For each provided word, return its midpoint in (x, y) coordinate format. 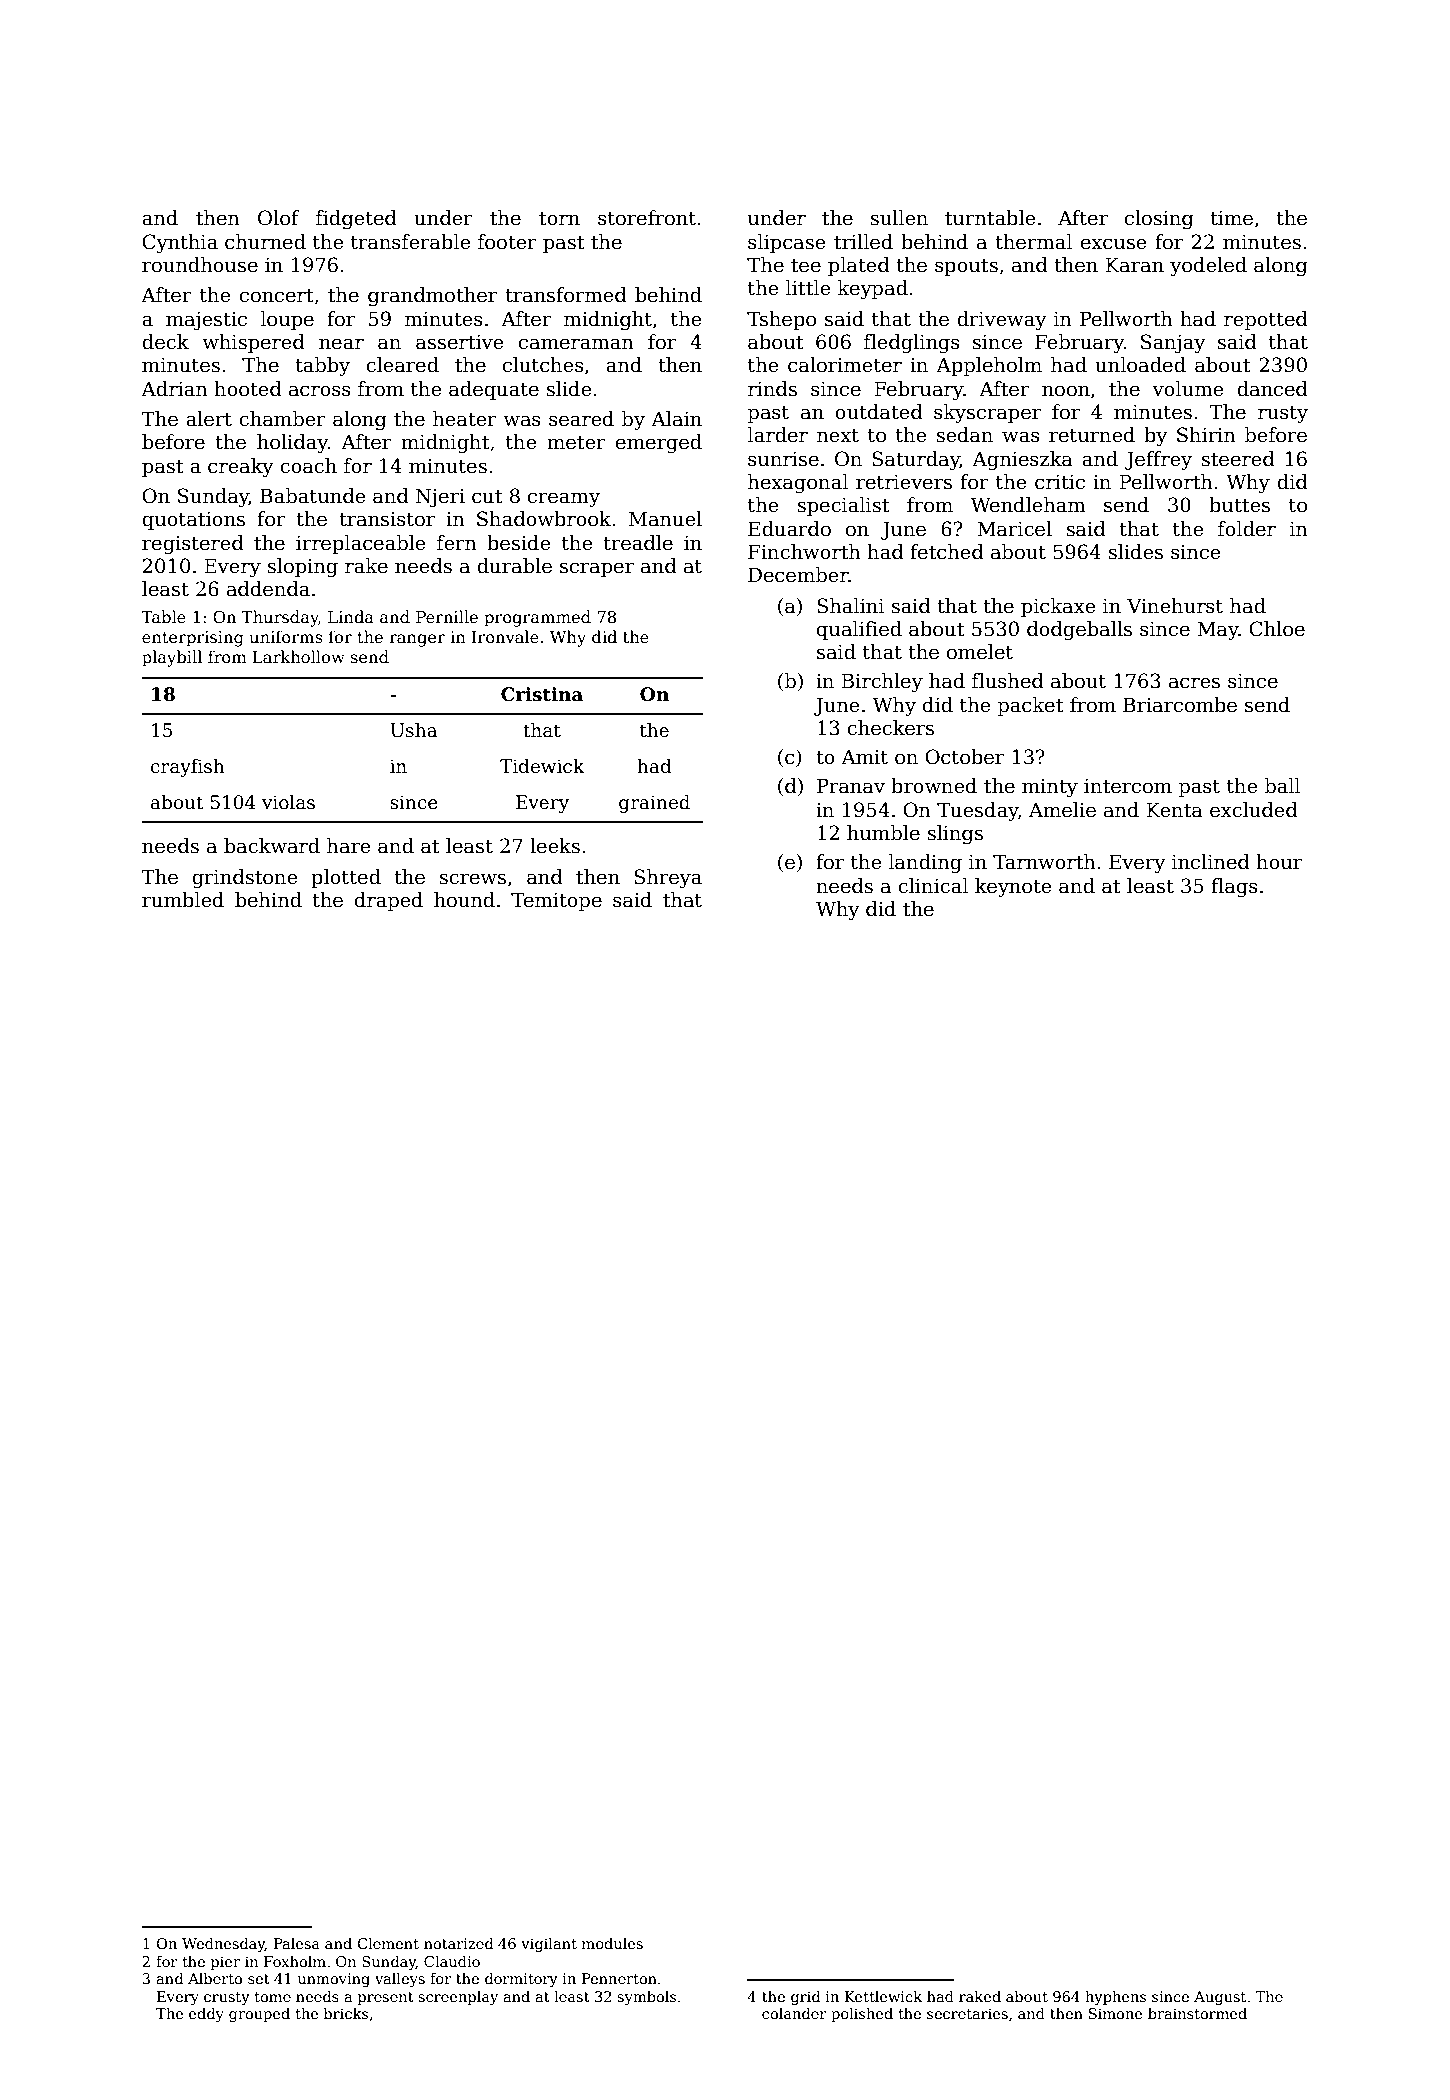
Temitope (556, 901)
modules (612, 1943)
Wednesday (223, 1945)
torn (559, 219)
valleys (400, 1980)
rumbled (183, 900)
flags (1234, 888)
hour (1279, 862)
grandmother (432, 296)
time (1231, 218)
